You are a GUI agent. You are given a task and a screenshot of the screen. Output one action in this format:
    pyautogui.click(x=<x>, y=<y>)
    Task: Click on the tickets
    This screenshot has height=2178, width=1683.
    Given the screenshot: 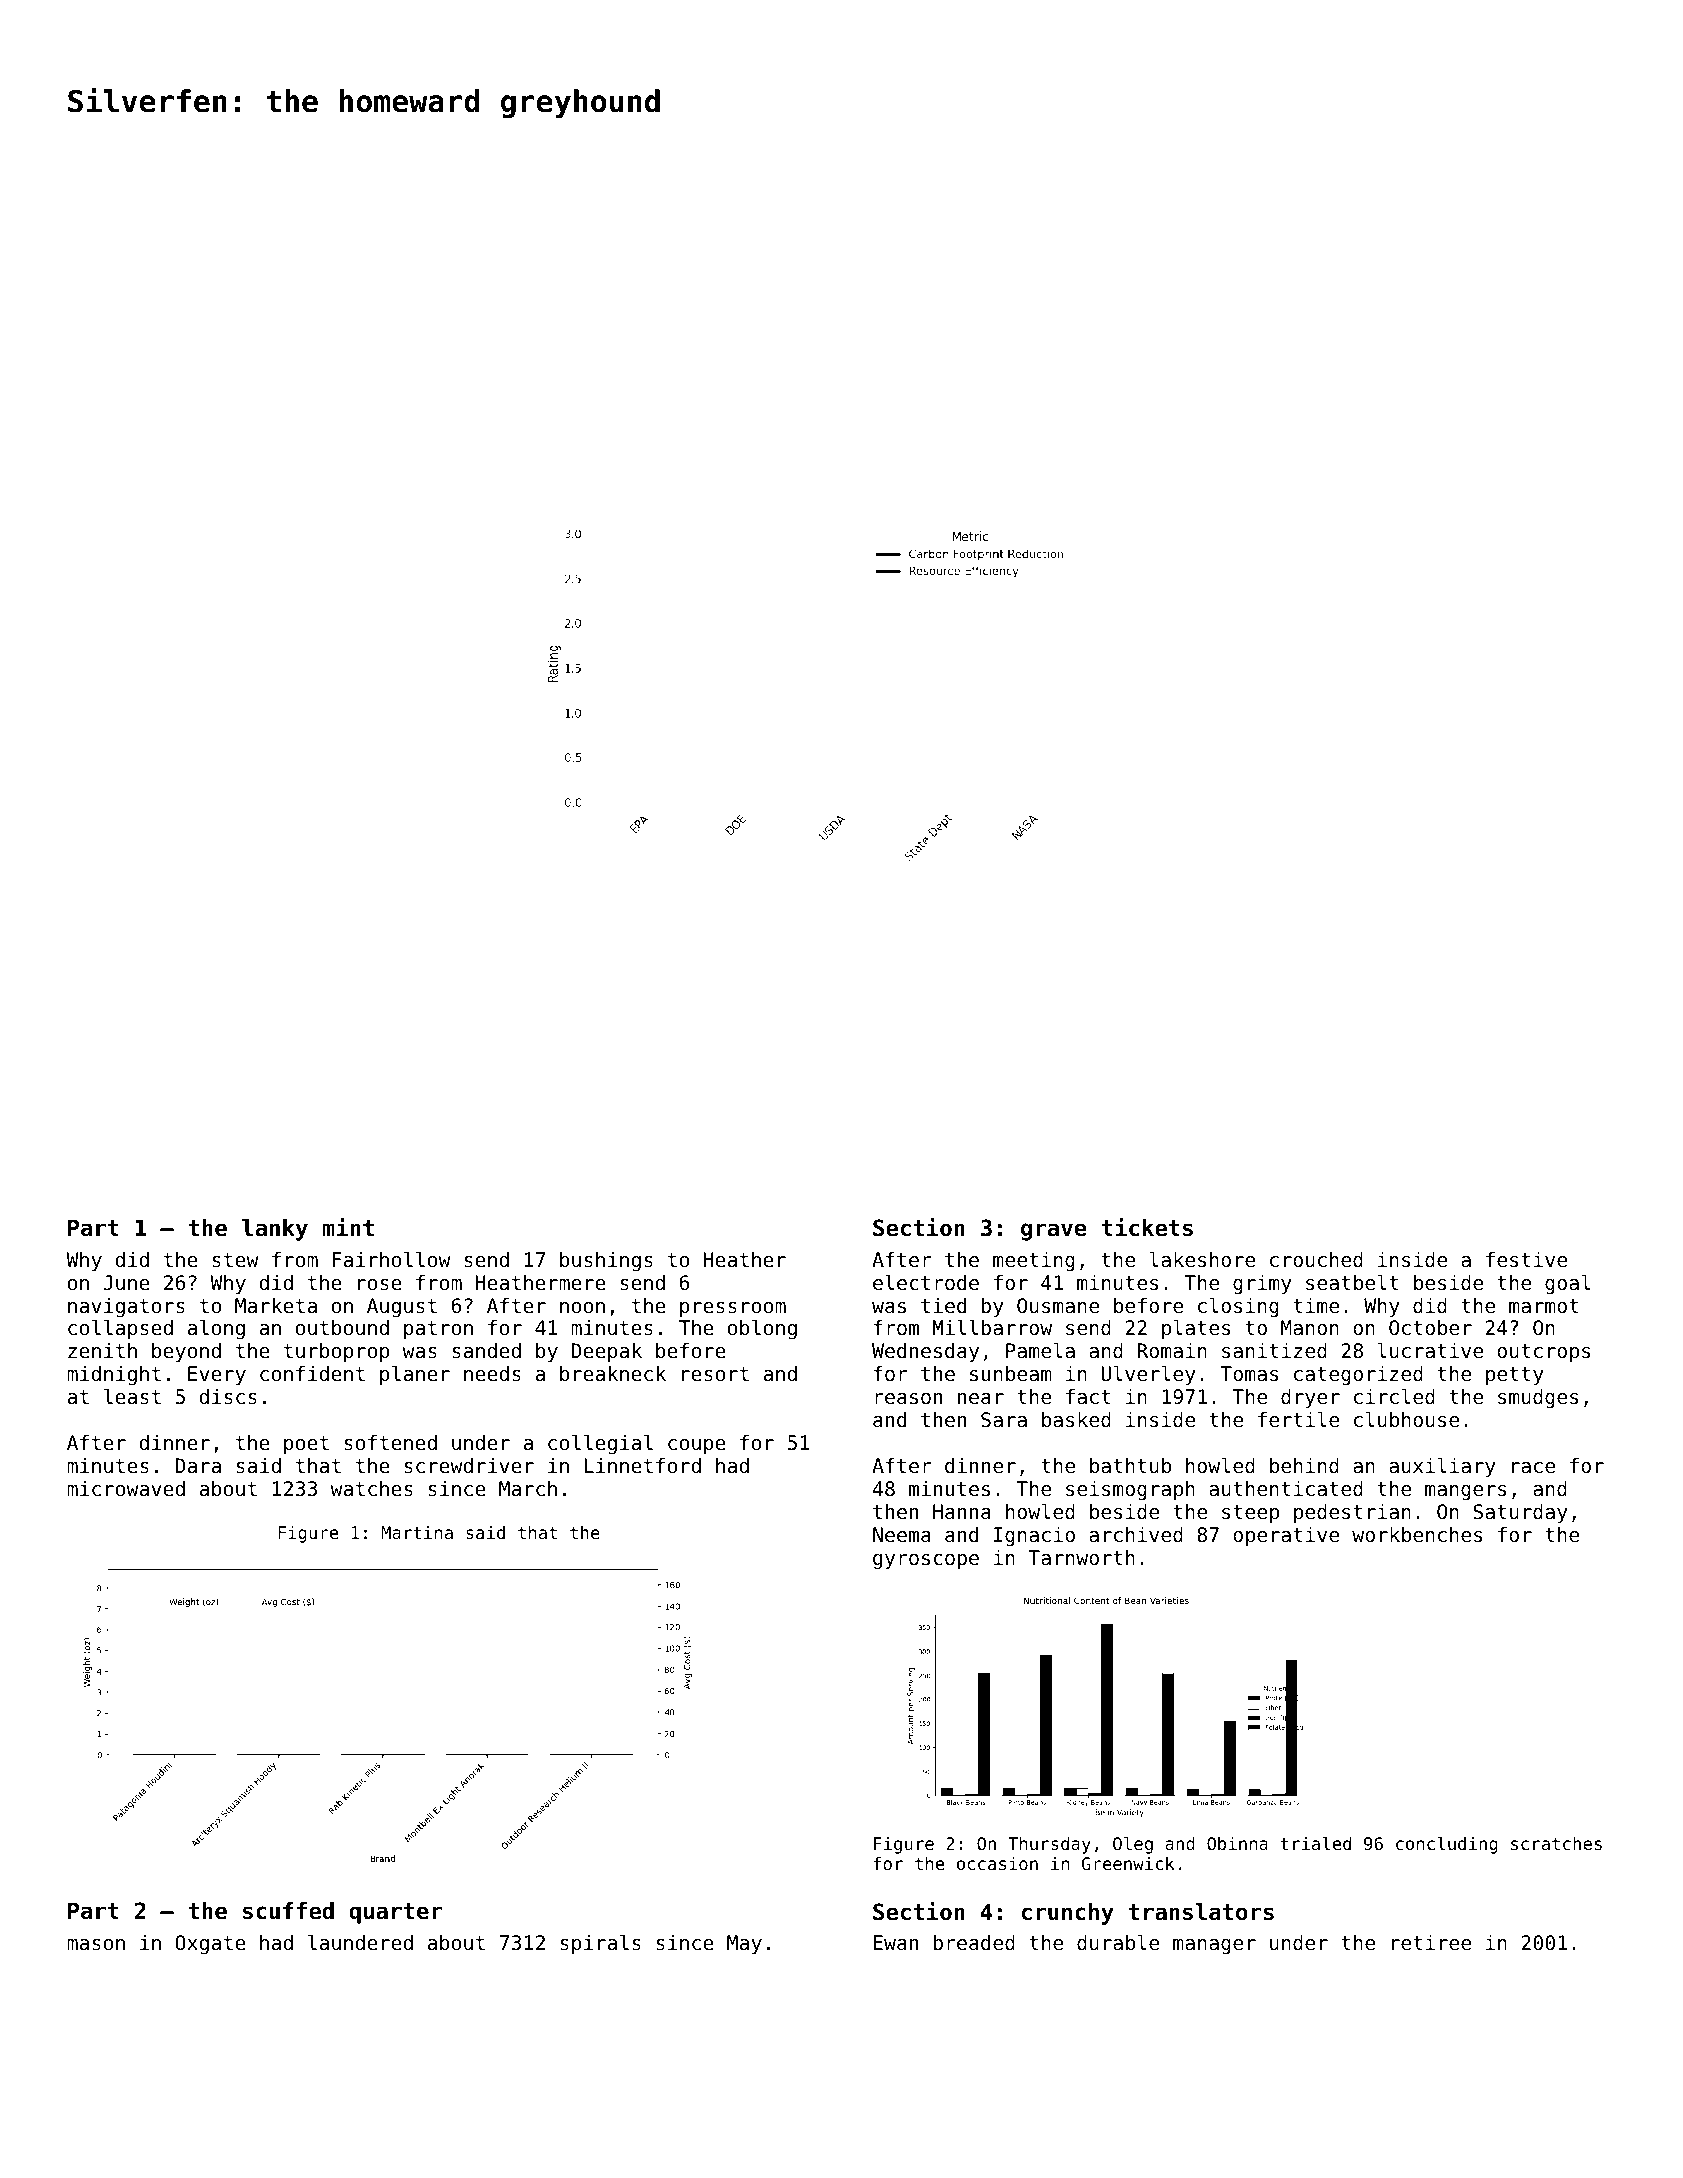 What is the action you would take?
    pyautogui.click(x=1147, y=1227)
